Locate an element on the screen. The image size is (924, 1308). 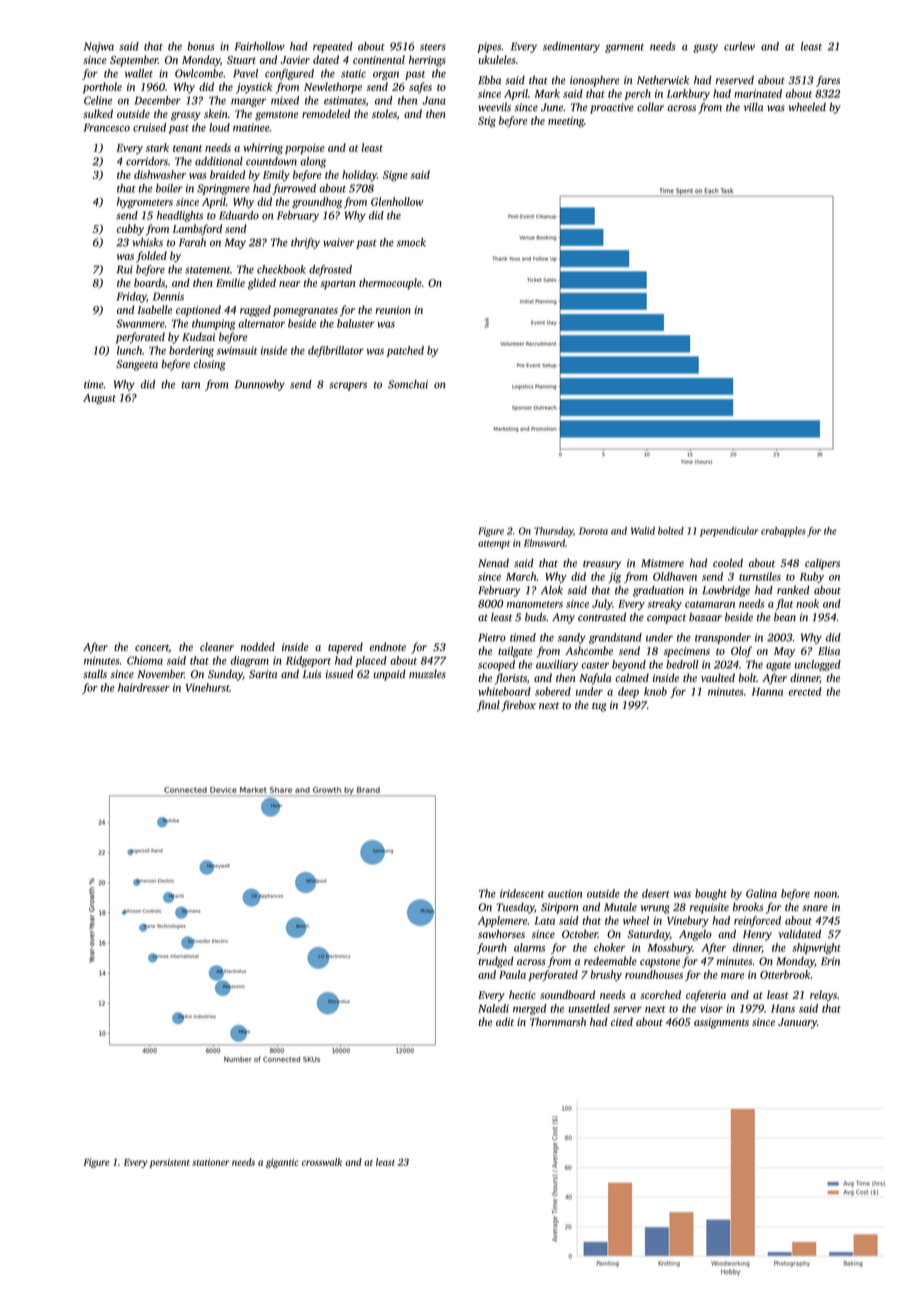
persistent is located at coordinates (169, 1163).
